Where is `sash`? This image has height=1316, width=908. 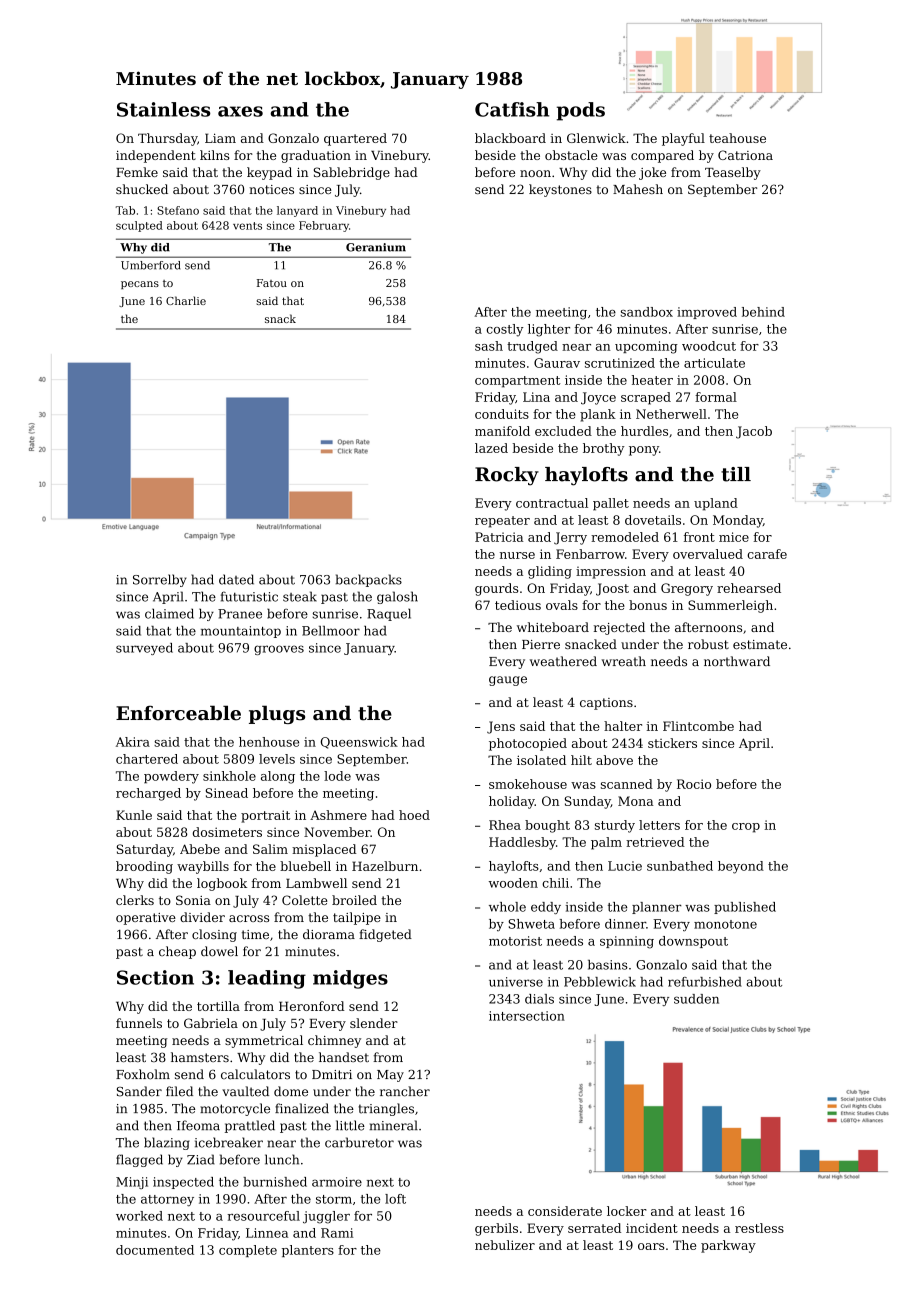 sash is located at coordinates (489, 346).
